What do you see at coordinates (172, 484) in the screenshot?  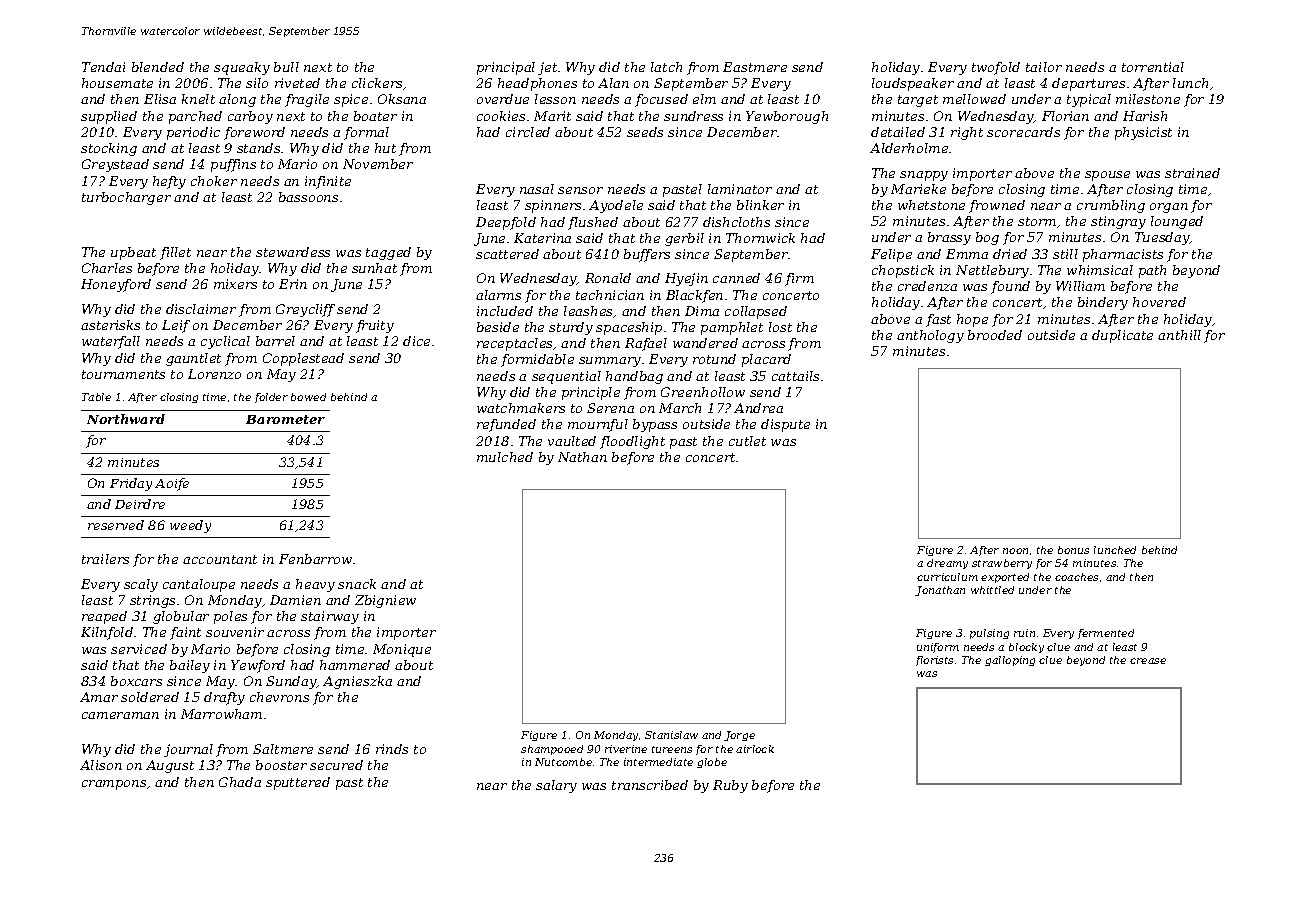 I see `Aoife` at bounding box center [172, 484].
